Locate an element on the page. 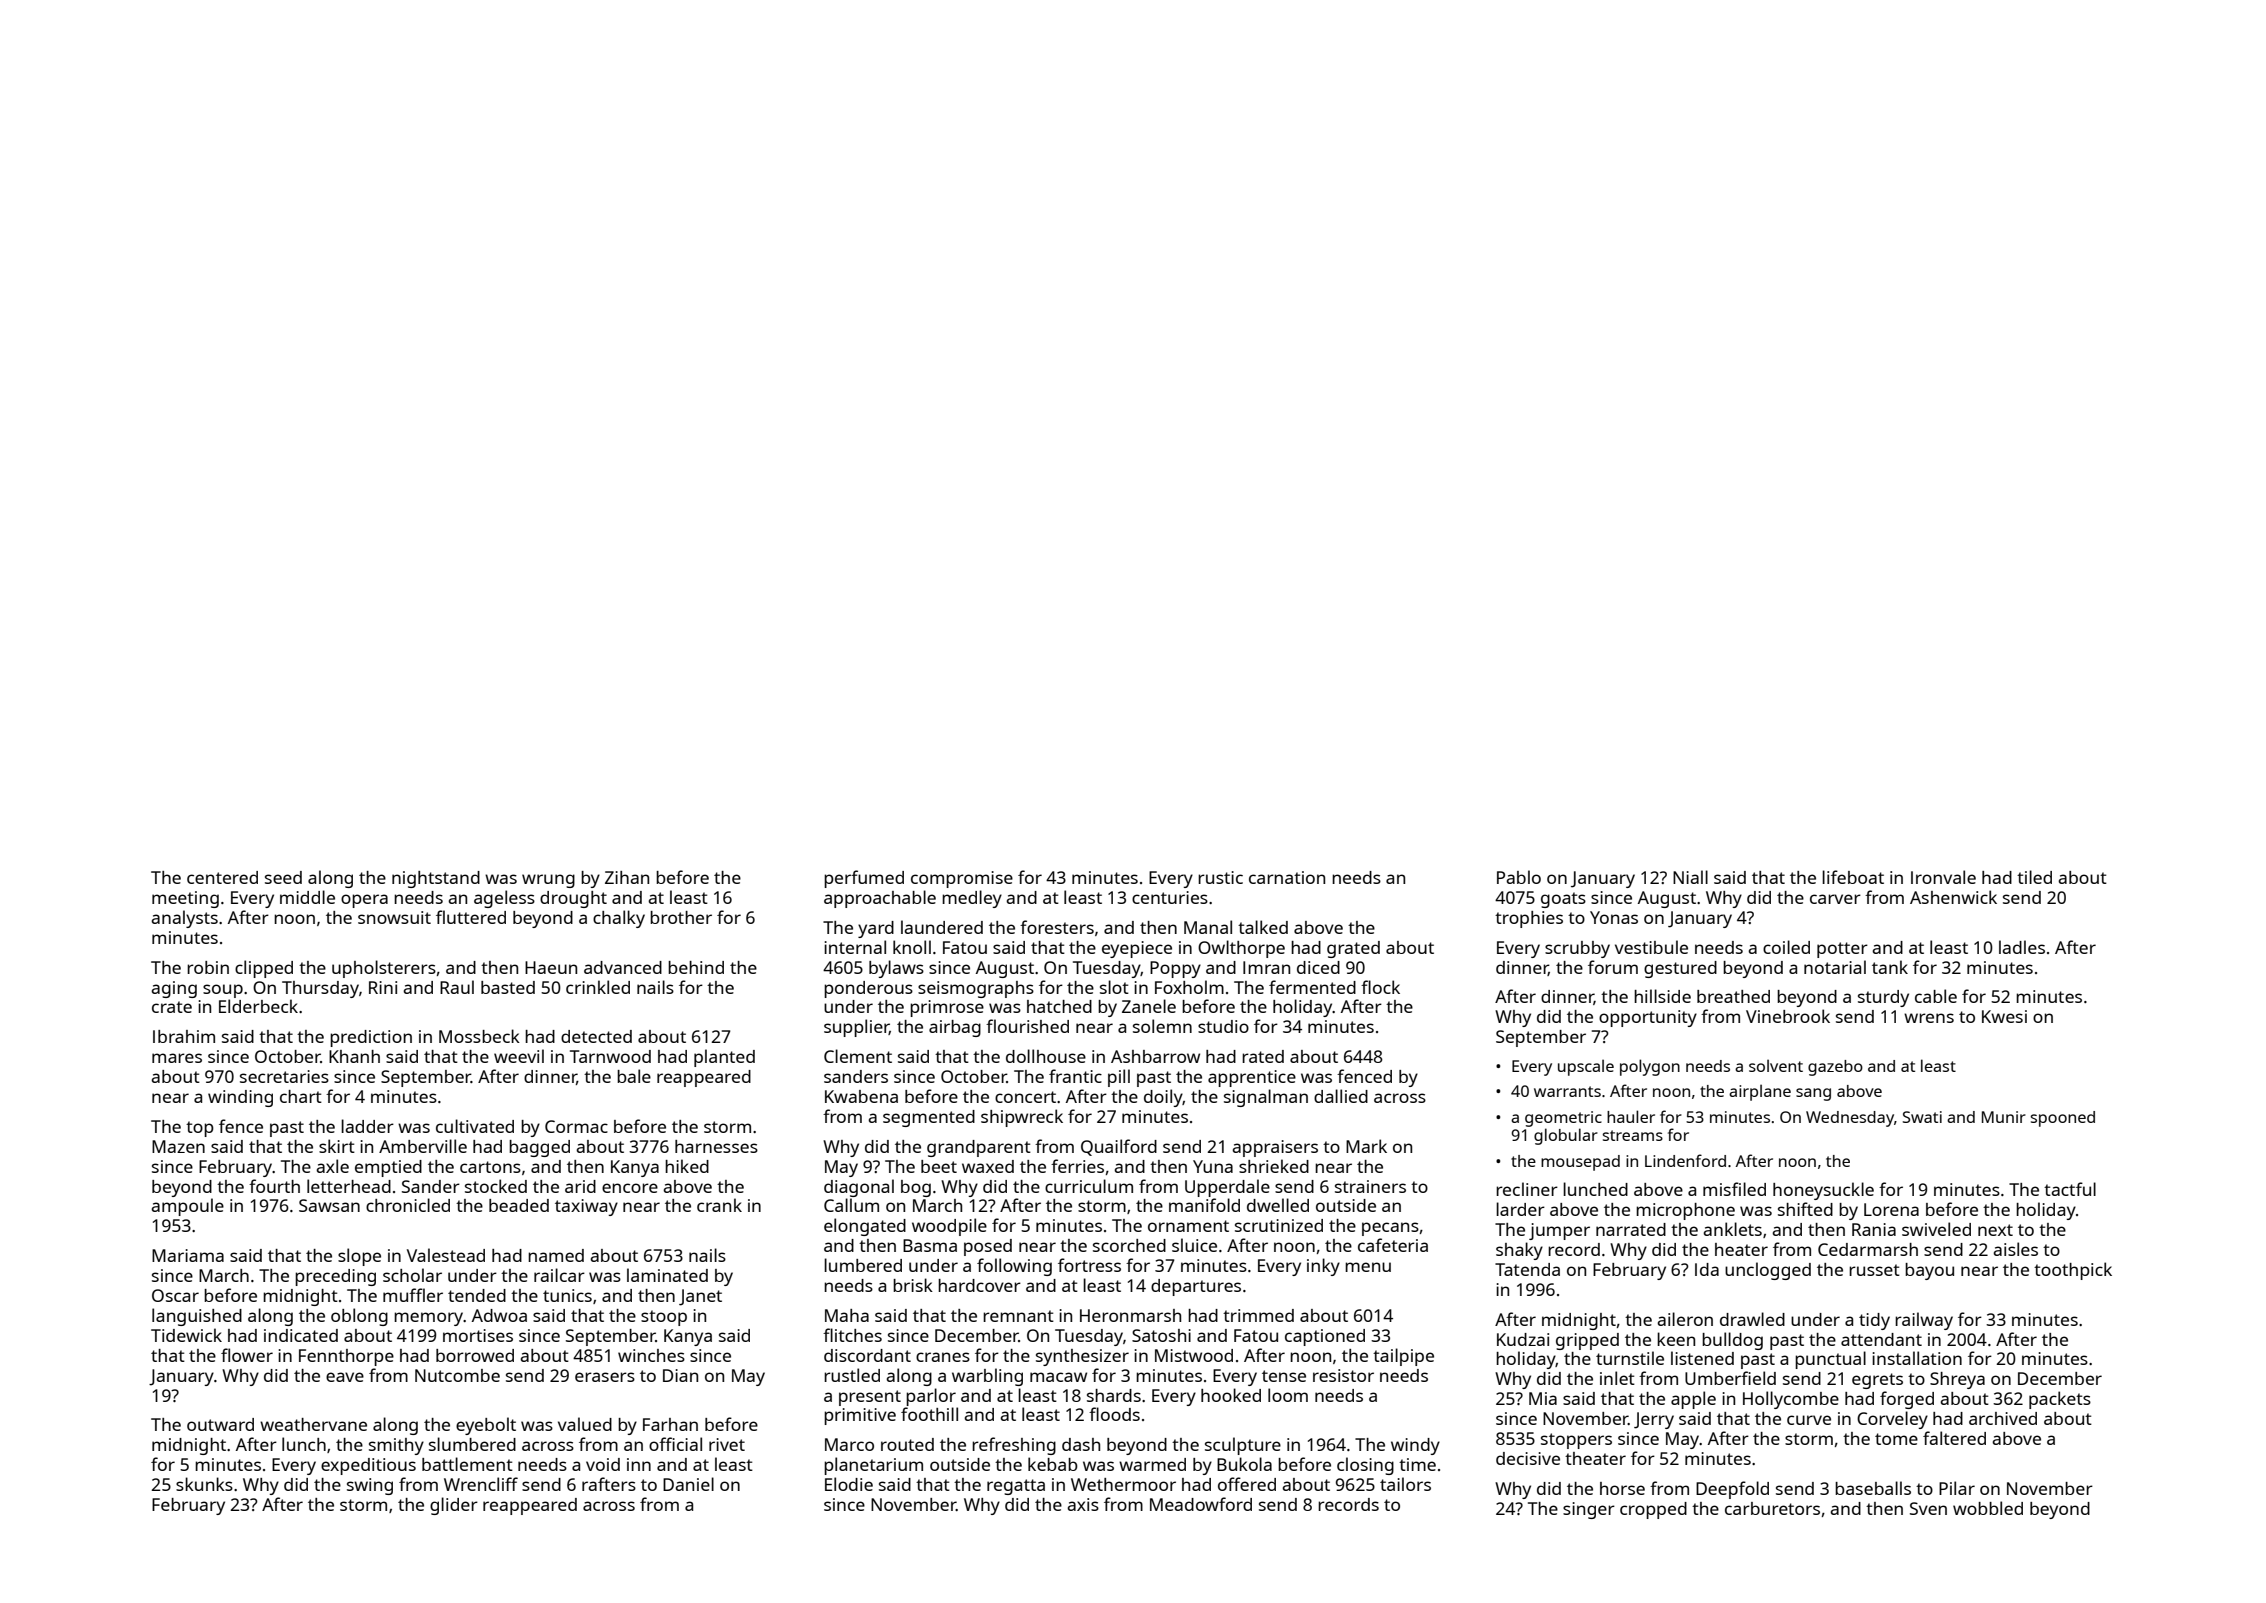 This image has height=1603, width=2266. glider is located at coordinates (454, 1506).
